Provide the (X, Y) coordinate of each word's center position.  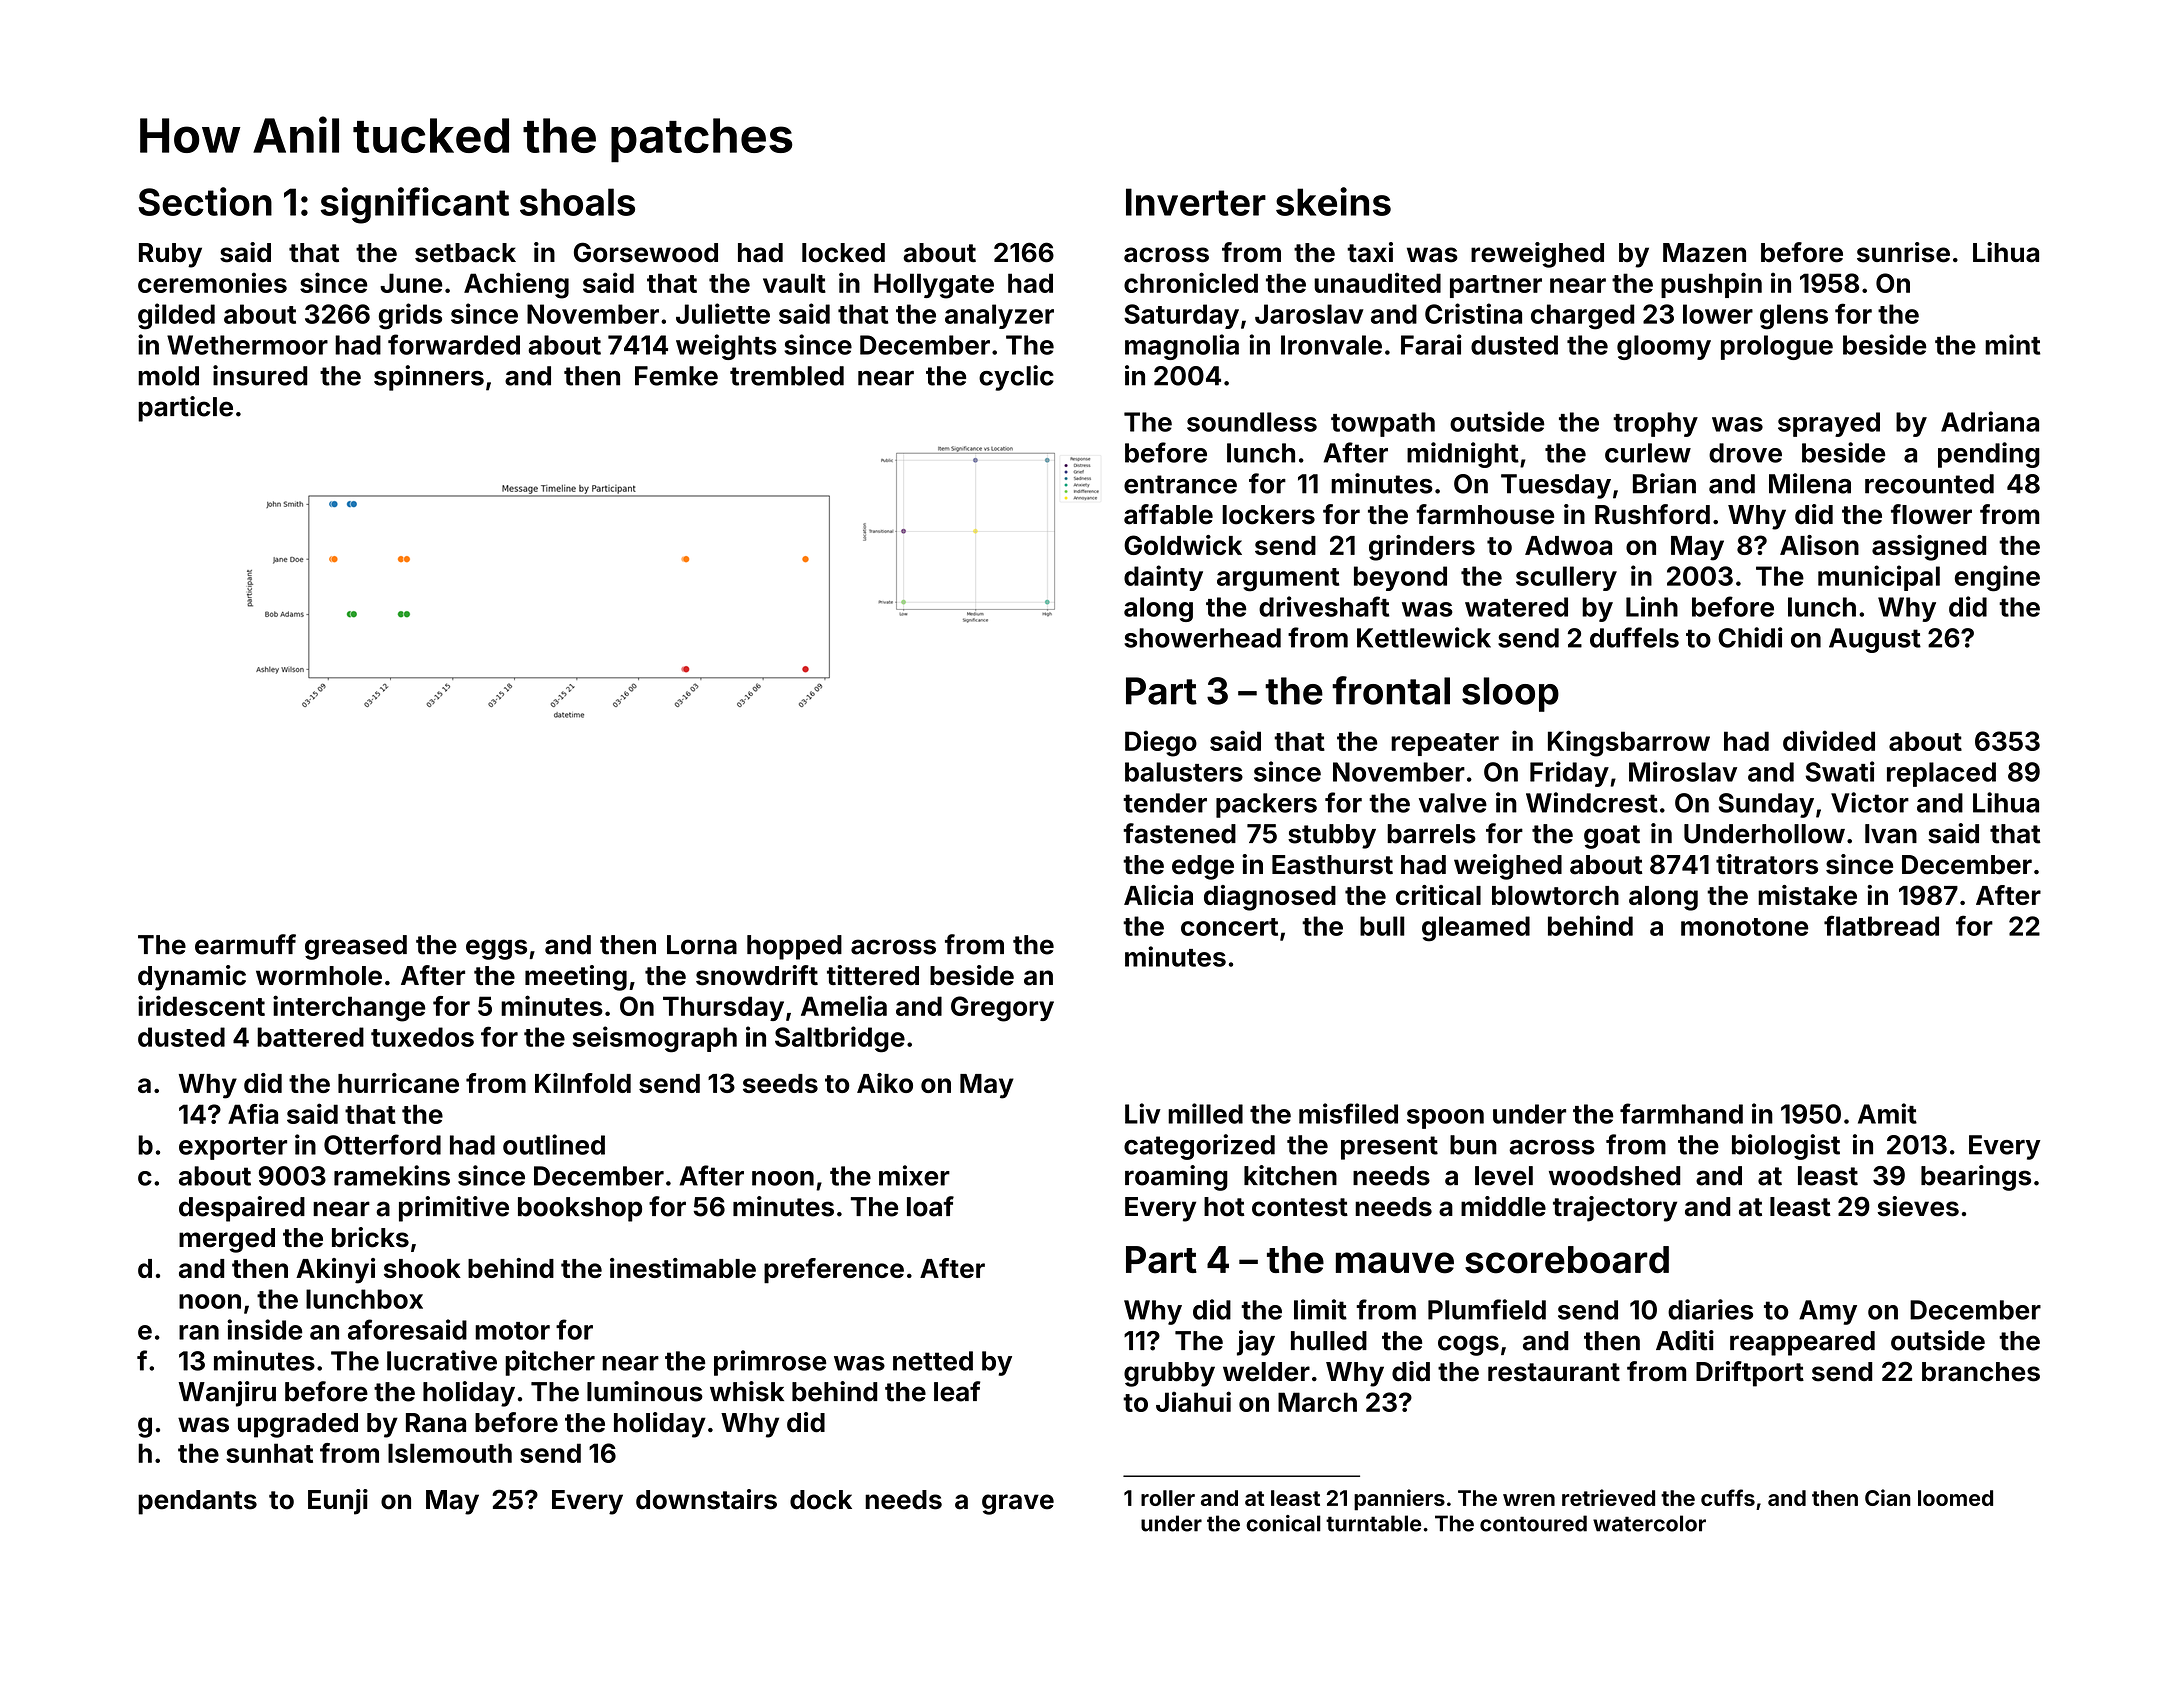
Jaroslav (1309, 314)
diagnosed (1270, 898)
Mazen (1704, 253)
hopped (794, 947)
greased (356, 947)
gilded (176, 316)
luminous (645, 1391)
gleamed (1476, 929)
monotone (1745, 927)
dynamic (192, 978)
